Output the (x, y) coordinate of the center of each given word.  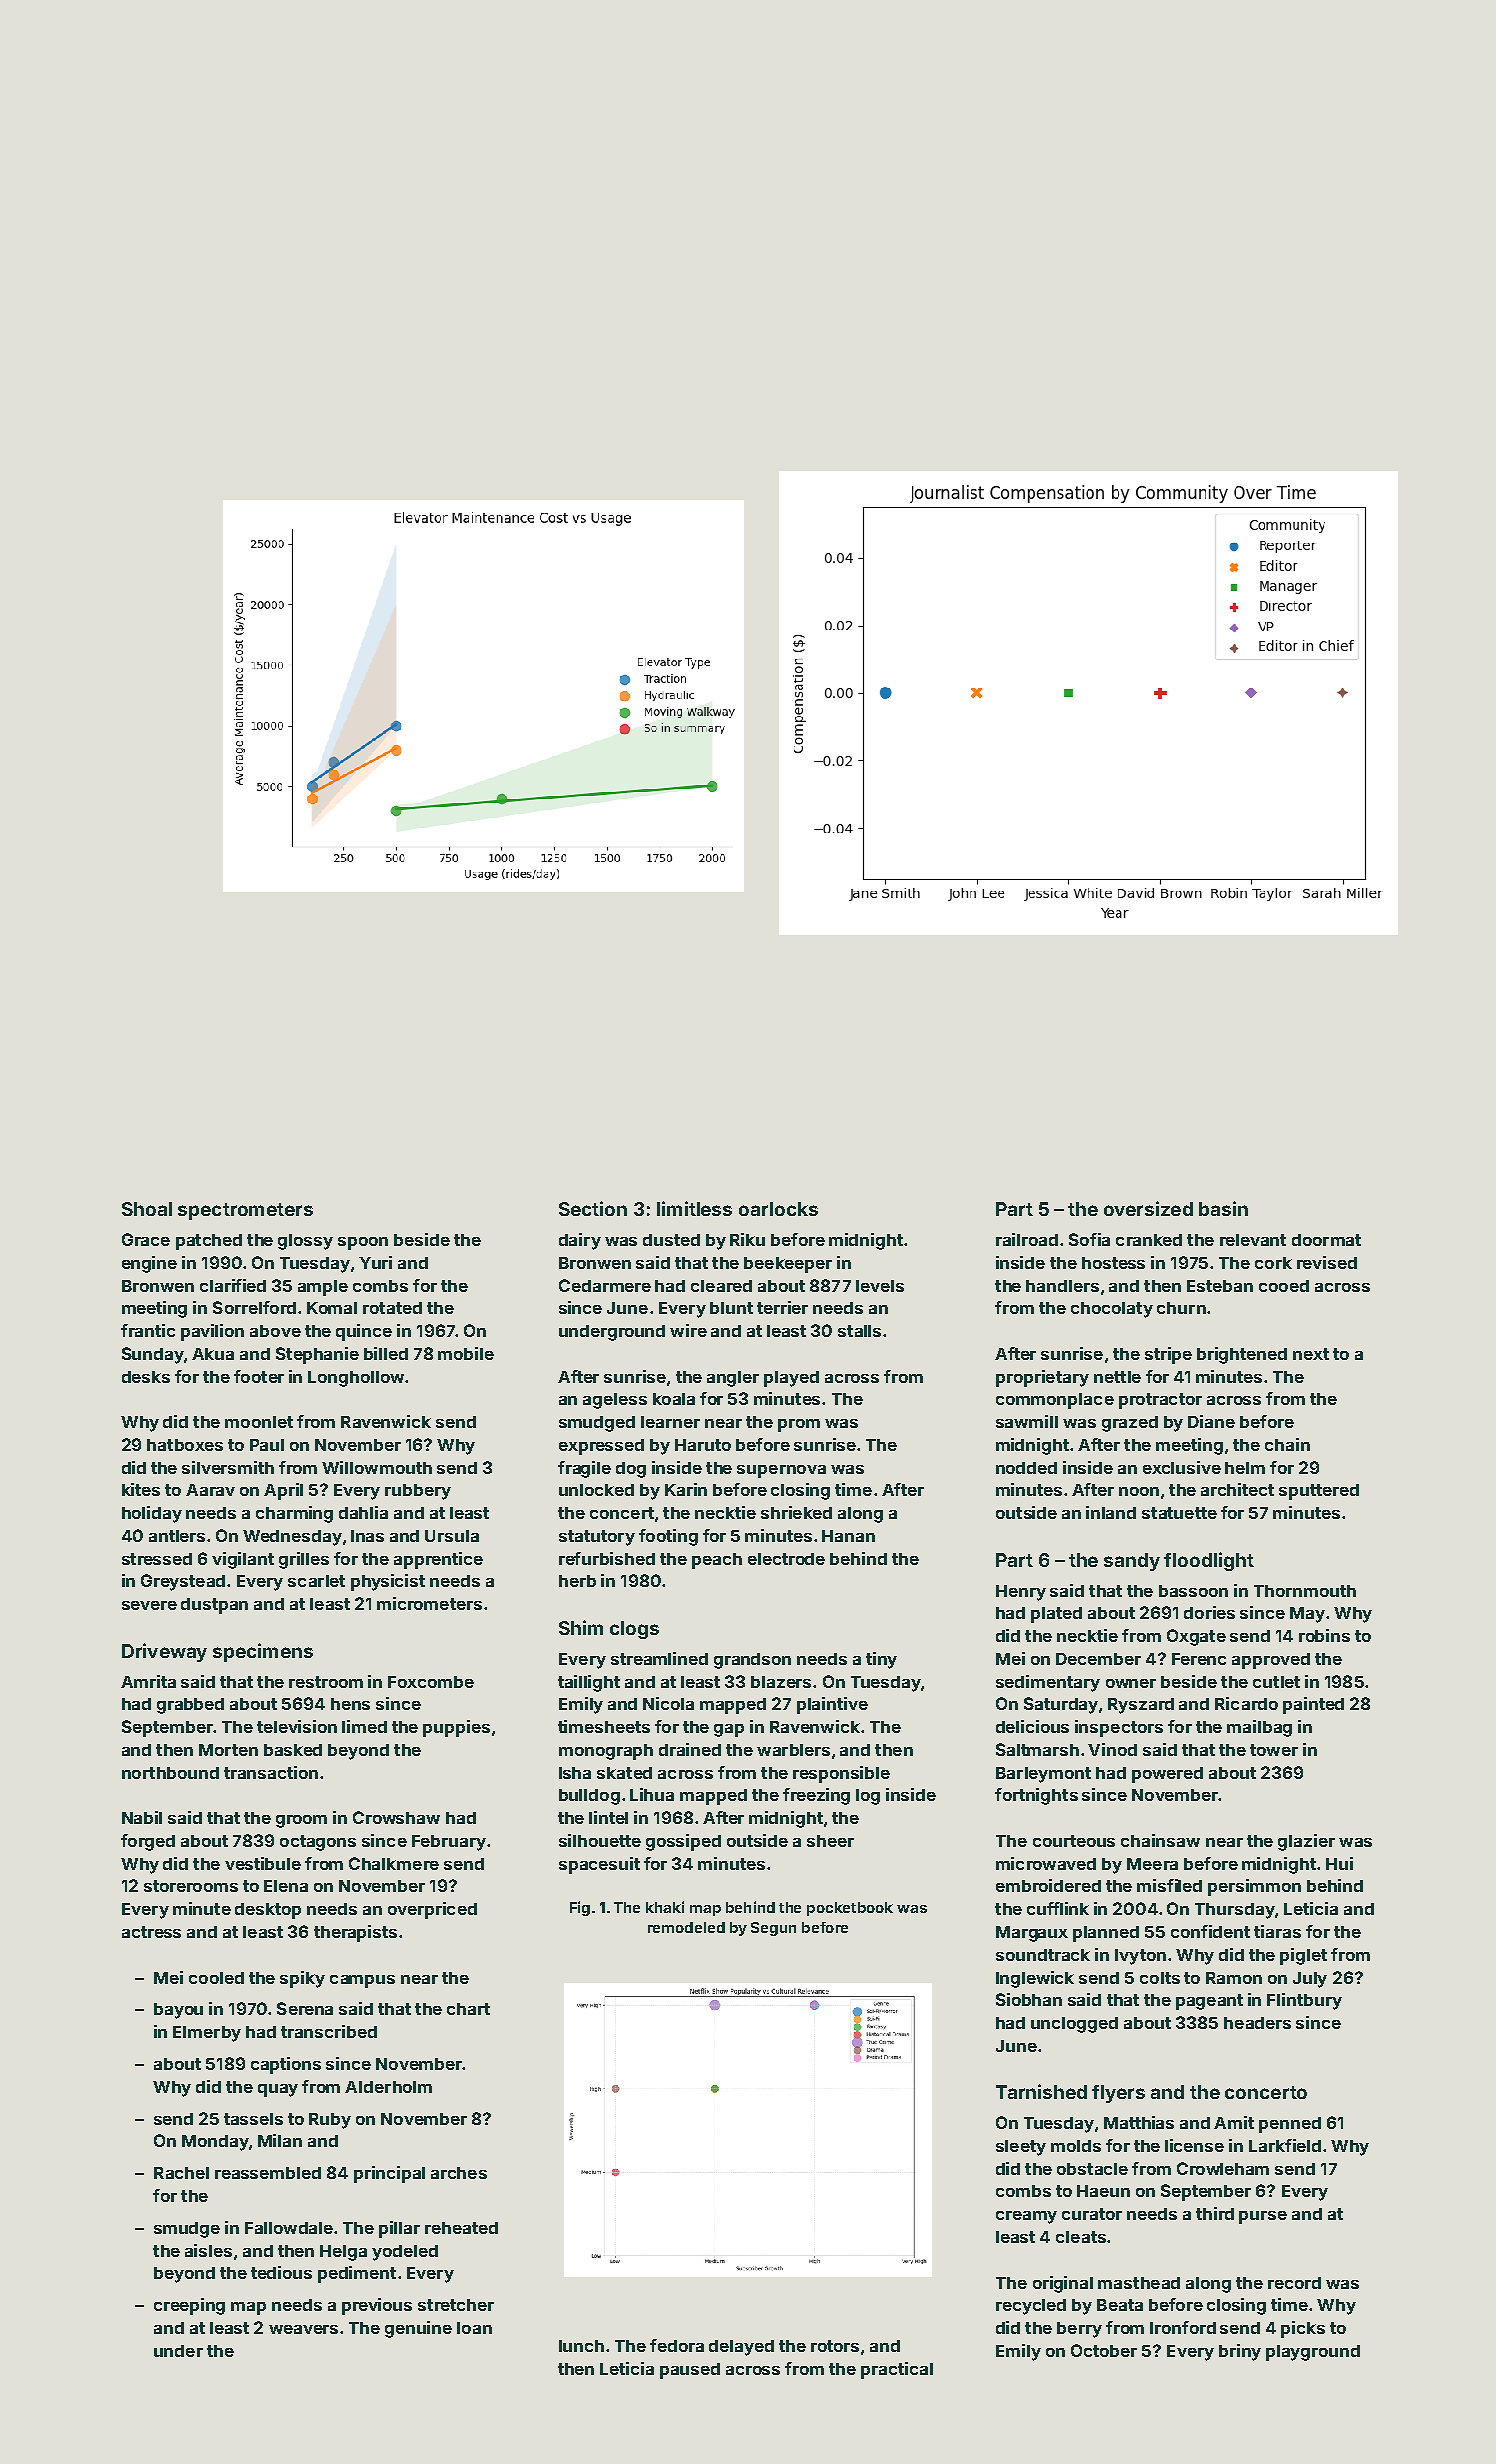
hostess (1113, 1263)
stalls (859, 1331)
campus (362, 1981)
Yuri (375, 1262)
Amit (1234, 2122)
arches (459, 2173)
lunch (581, 2346)
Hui (1339, 1863)
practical (897, 2370)
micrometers (429, 1603)
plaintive (832, 1705)
